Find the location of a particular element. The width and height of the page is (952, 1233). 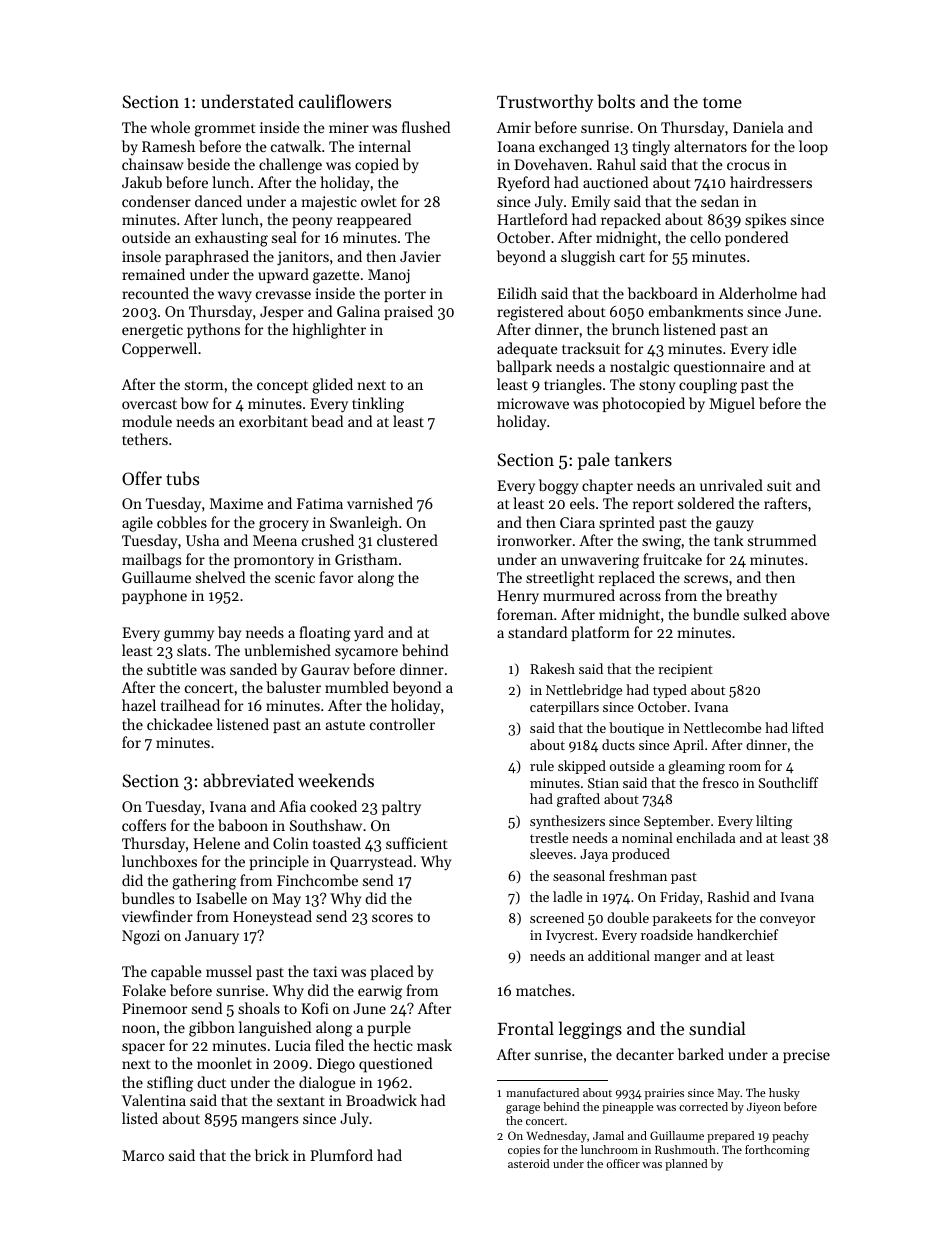

unrivaled is located at coordinates (731, 485).
